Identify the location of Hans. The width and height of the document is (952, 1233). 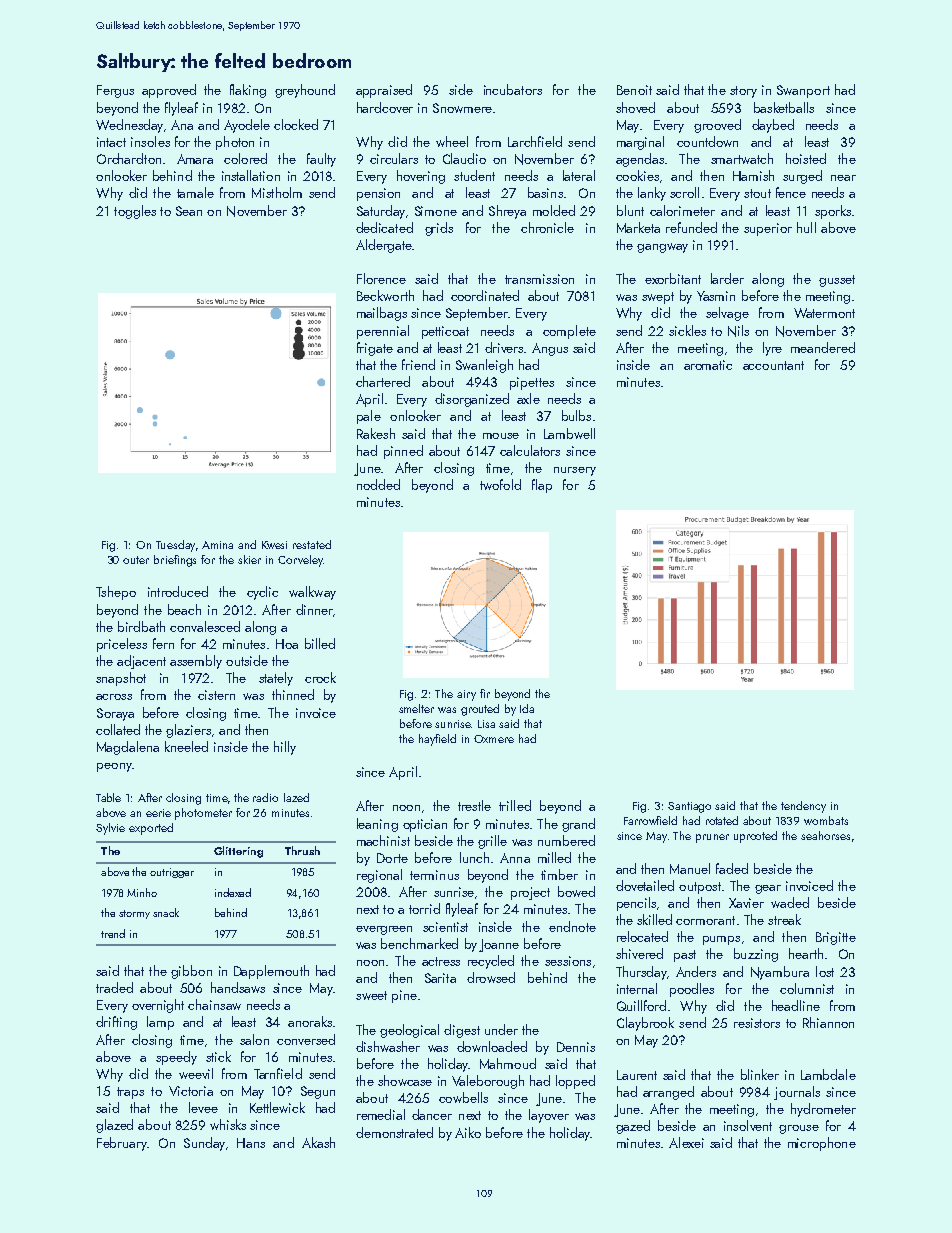
(251, 1143).
